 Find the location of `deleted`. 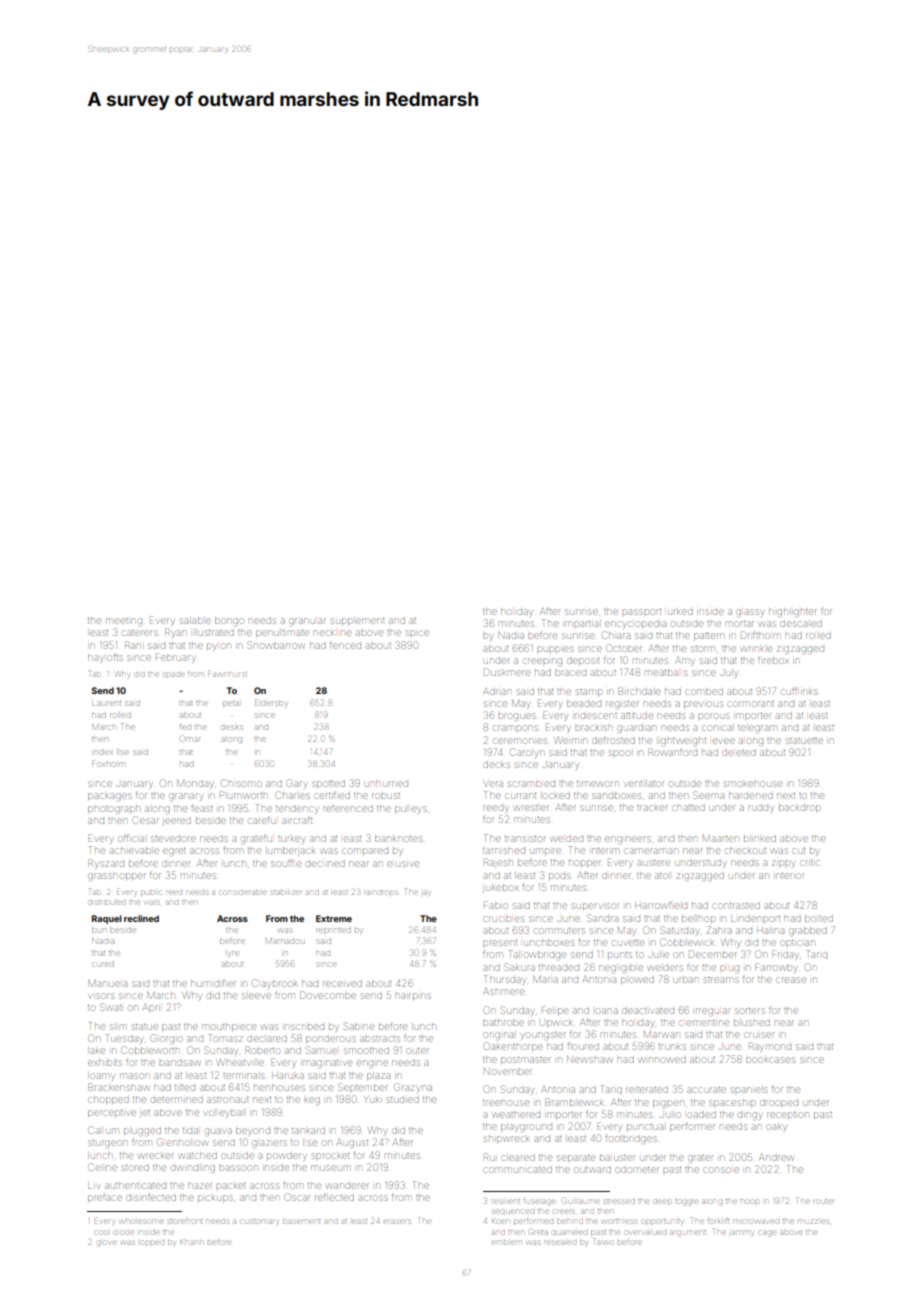

deleted is located at coordinates (739, 753).
